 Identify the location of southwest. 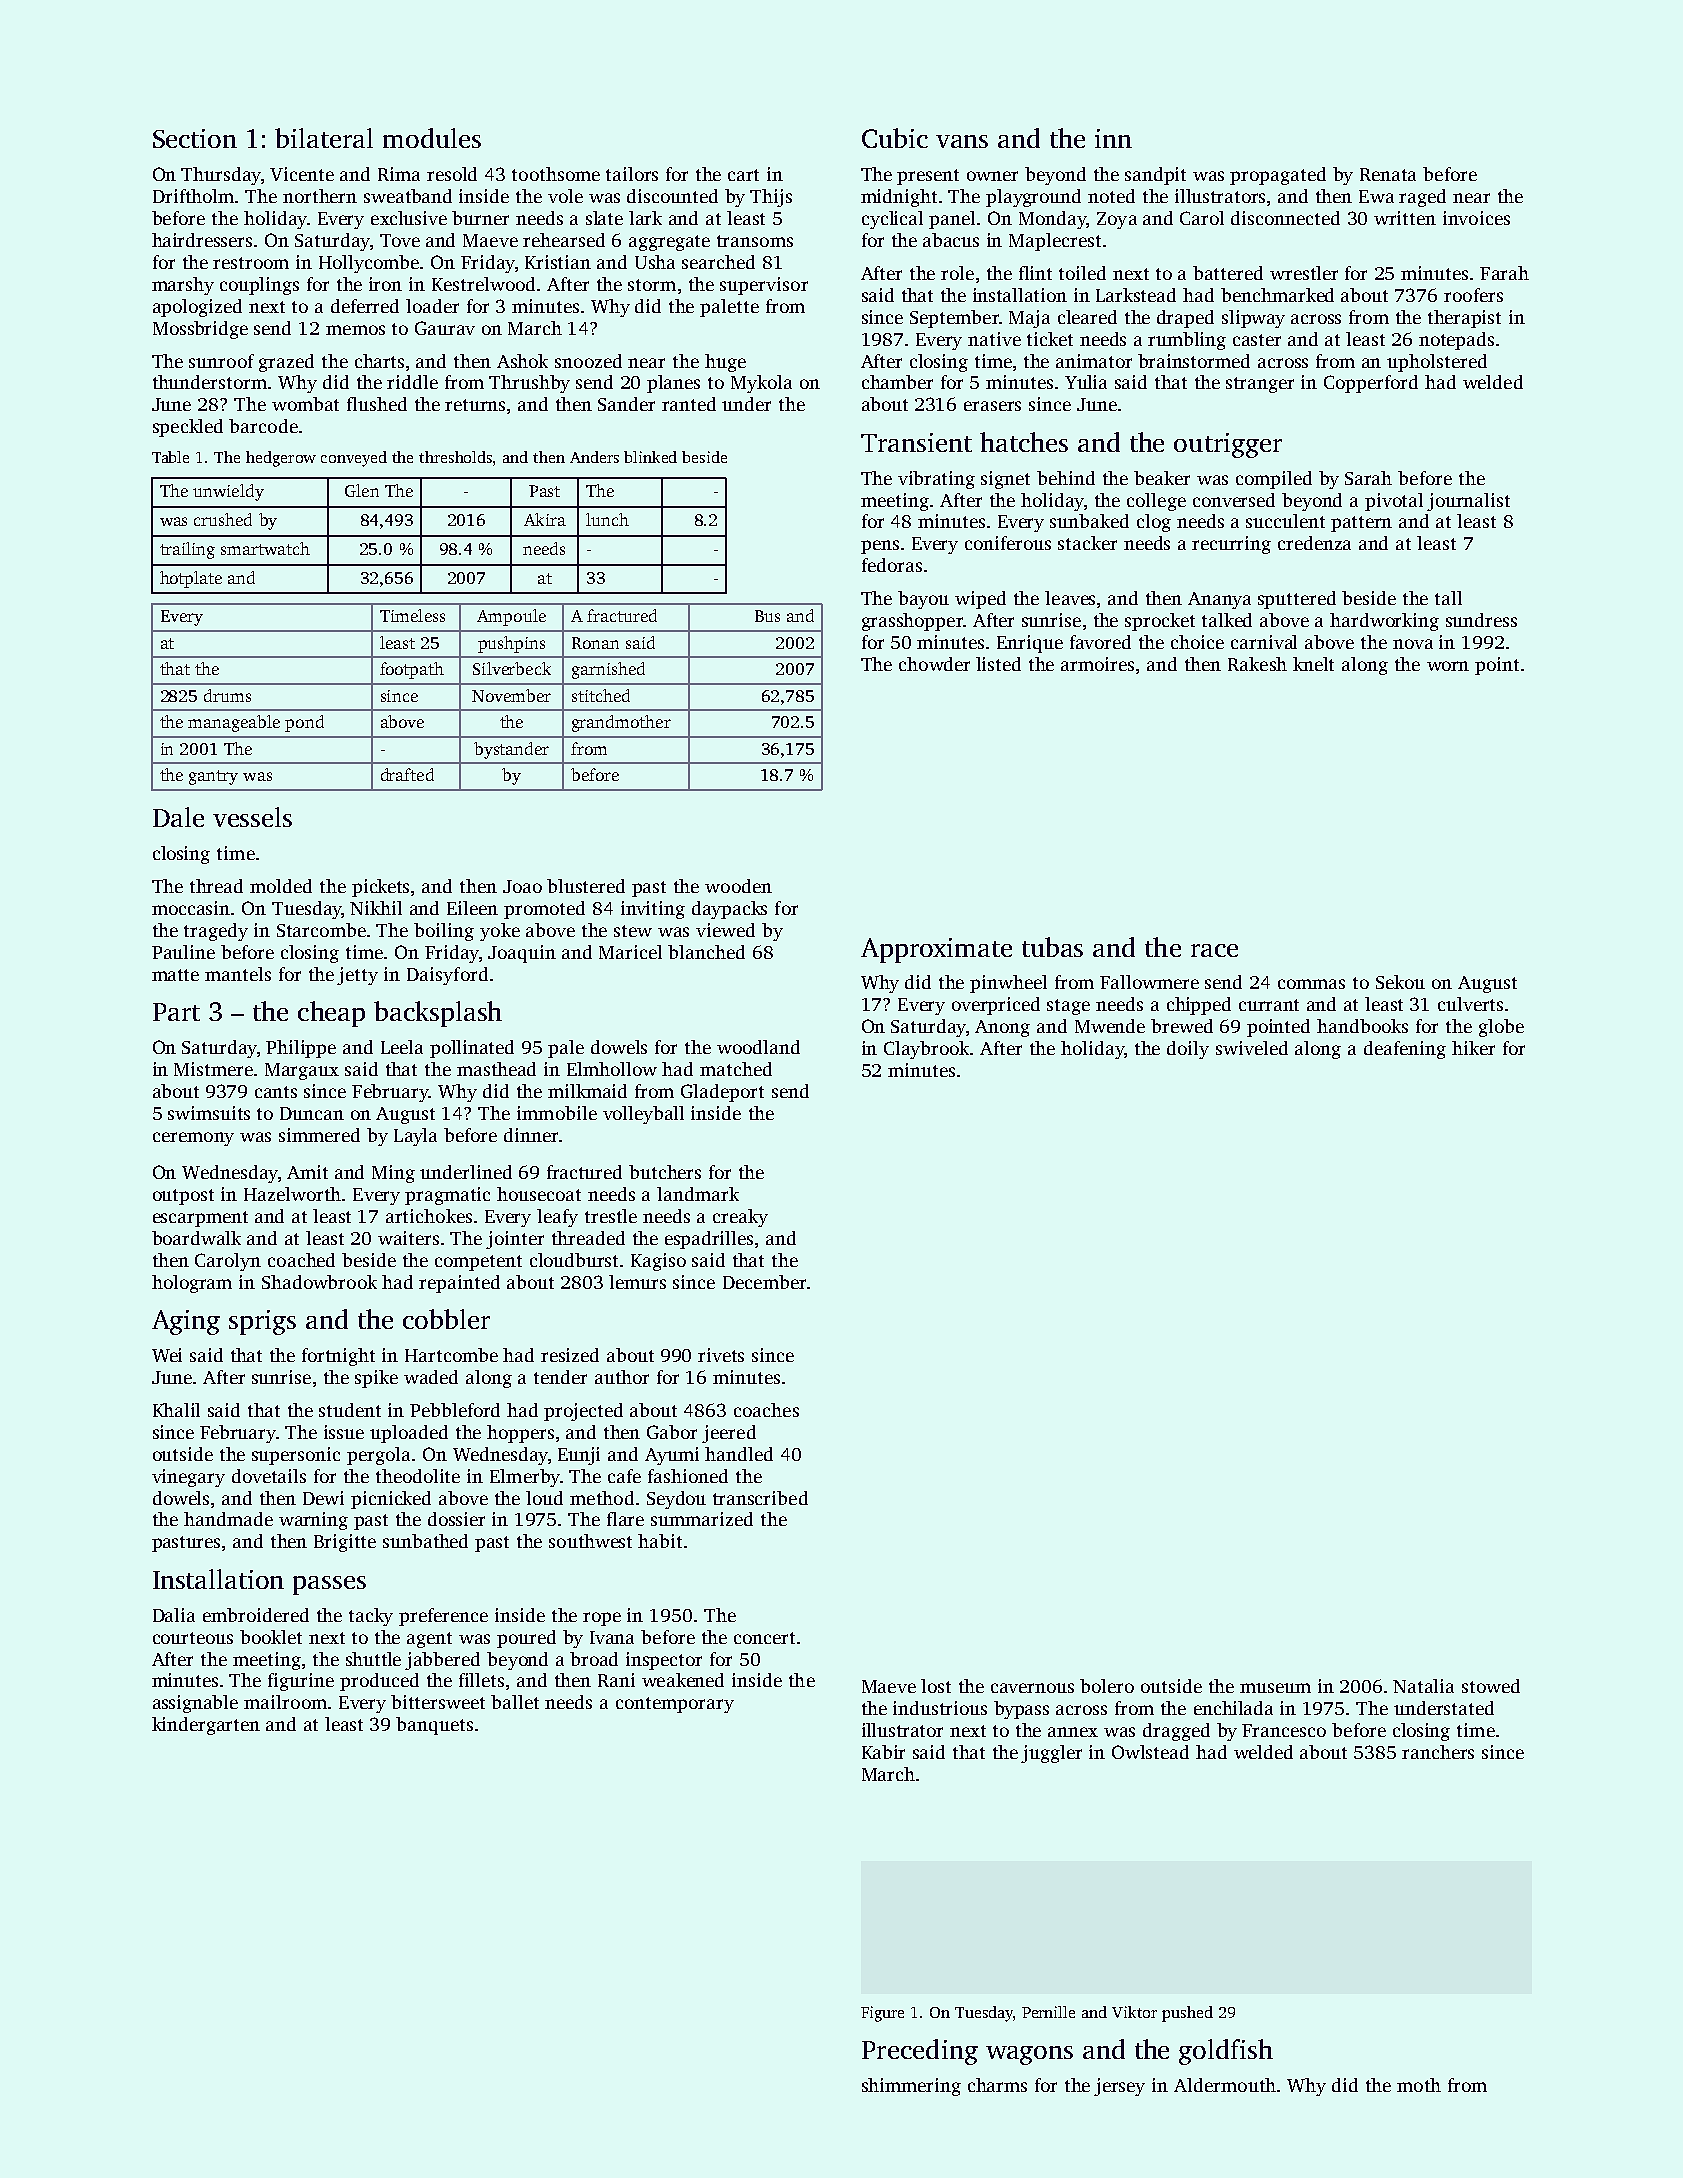
(590, 1541).
